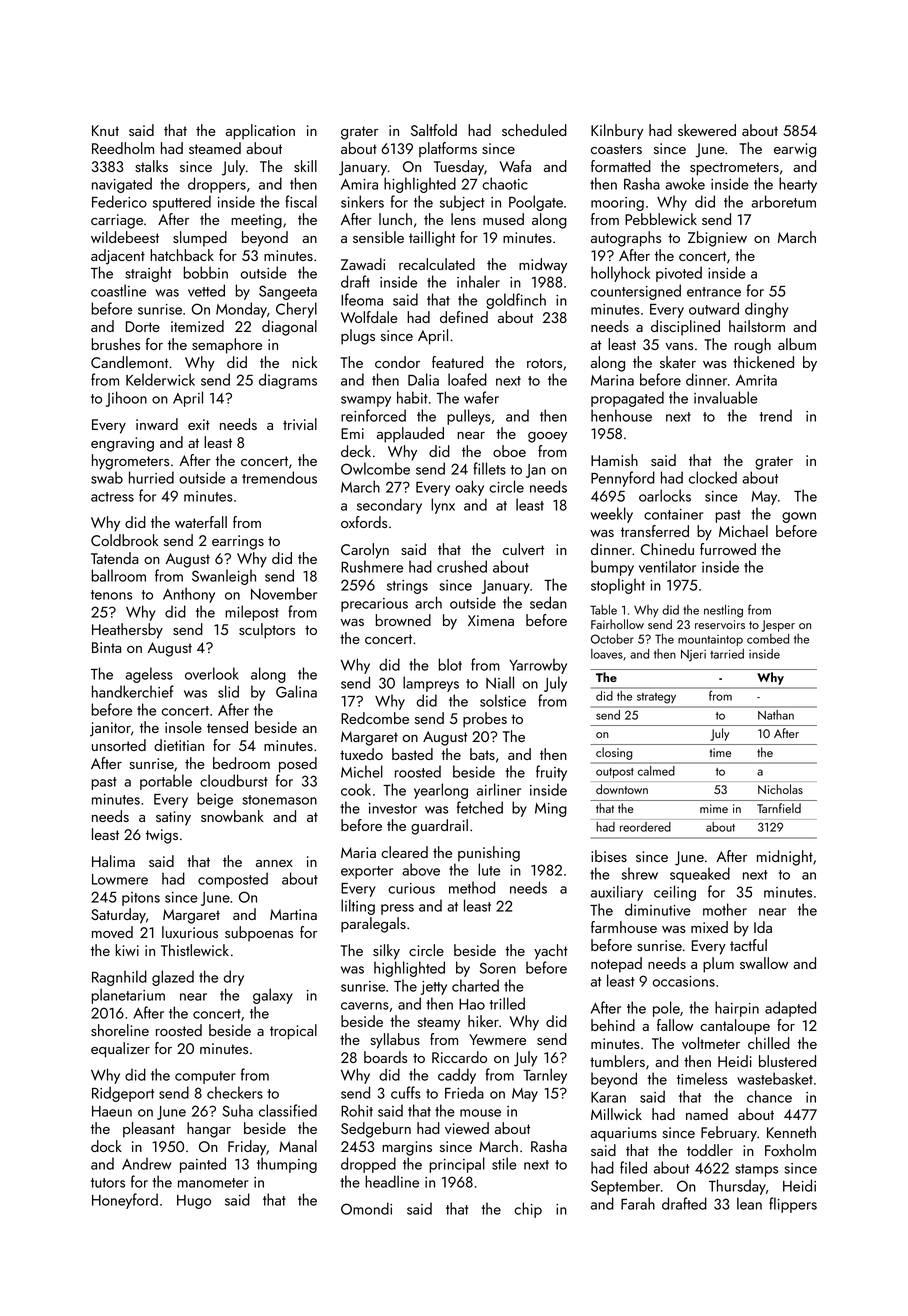  I want to click on Omondi, so click(366, 1208).
